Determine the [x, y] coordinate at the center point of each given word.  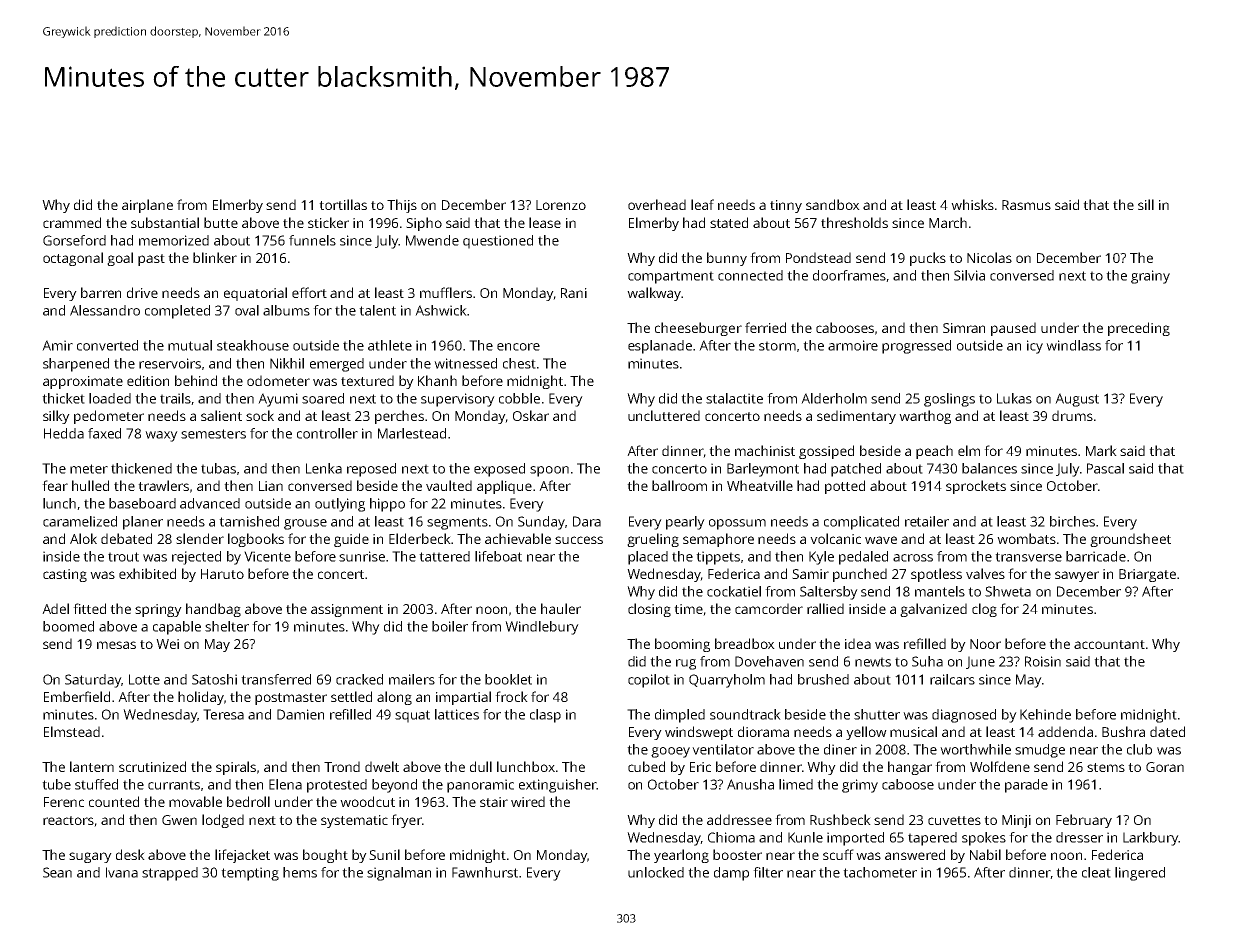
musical [913, 731]
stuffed [96, 784]
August [1077, 400]
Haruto [222, 574]
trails [175, 398]
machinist [765, 450]
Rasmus [1026, 205]
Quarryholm [727, 681]
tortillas [343, 204]
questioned [498, 242]
